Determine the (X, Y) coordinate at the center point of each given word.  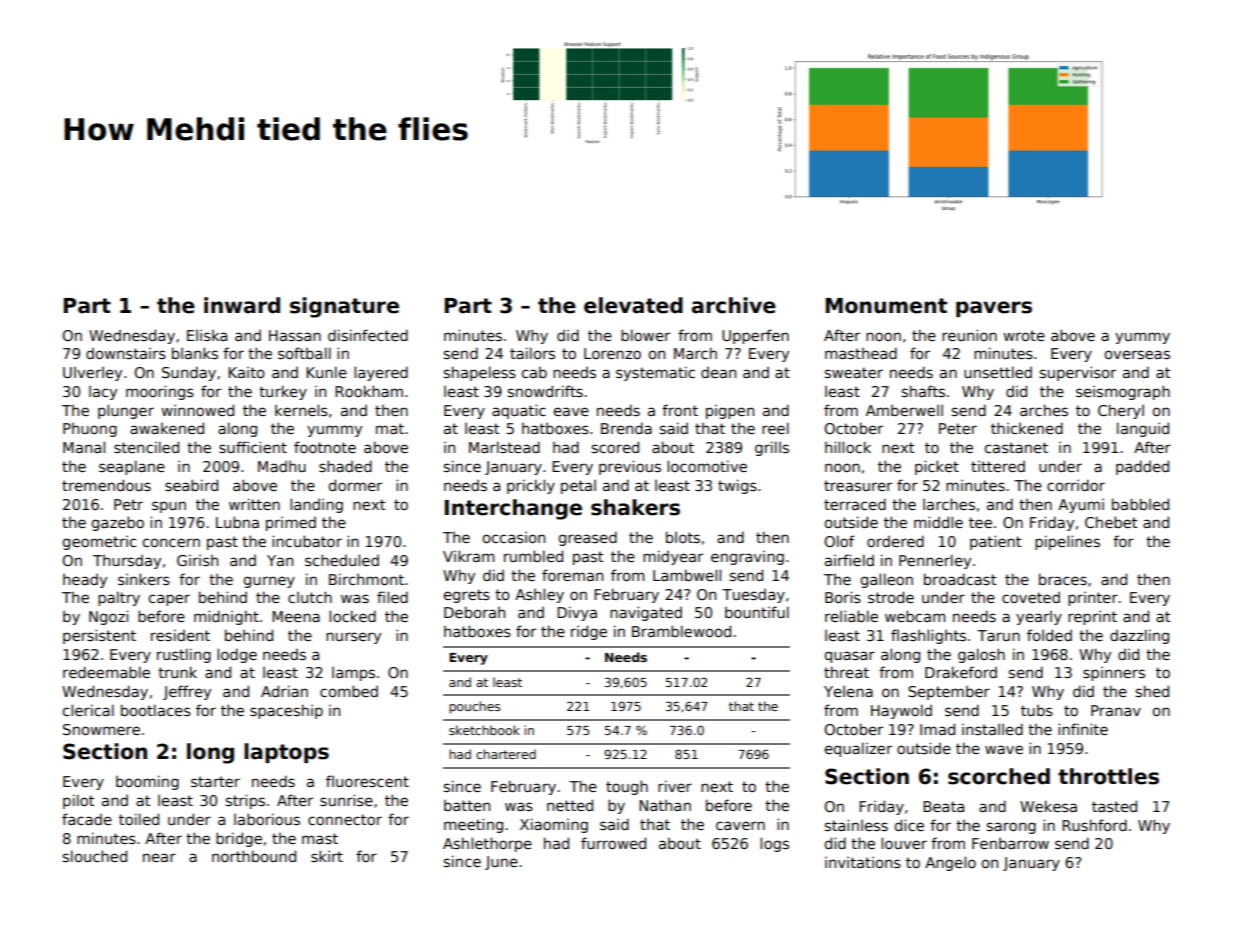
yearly (1039, 618)
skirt (327, 856)
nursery (353, 638)
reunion (969, 335)
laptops (286, 753)
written (254, 504)
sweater (854, 372)
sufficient (253, 447)
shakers (635, 507)
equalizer (858, 749)
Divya (577, 613)
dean (718, 372)
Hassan (295, 335)
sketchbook (484, 730)
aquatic (519, 411)
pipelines (1067, 542)
